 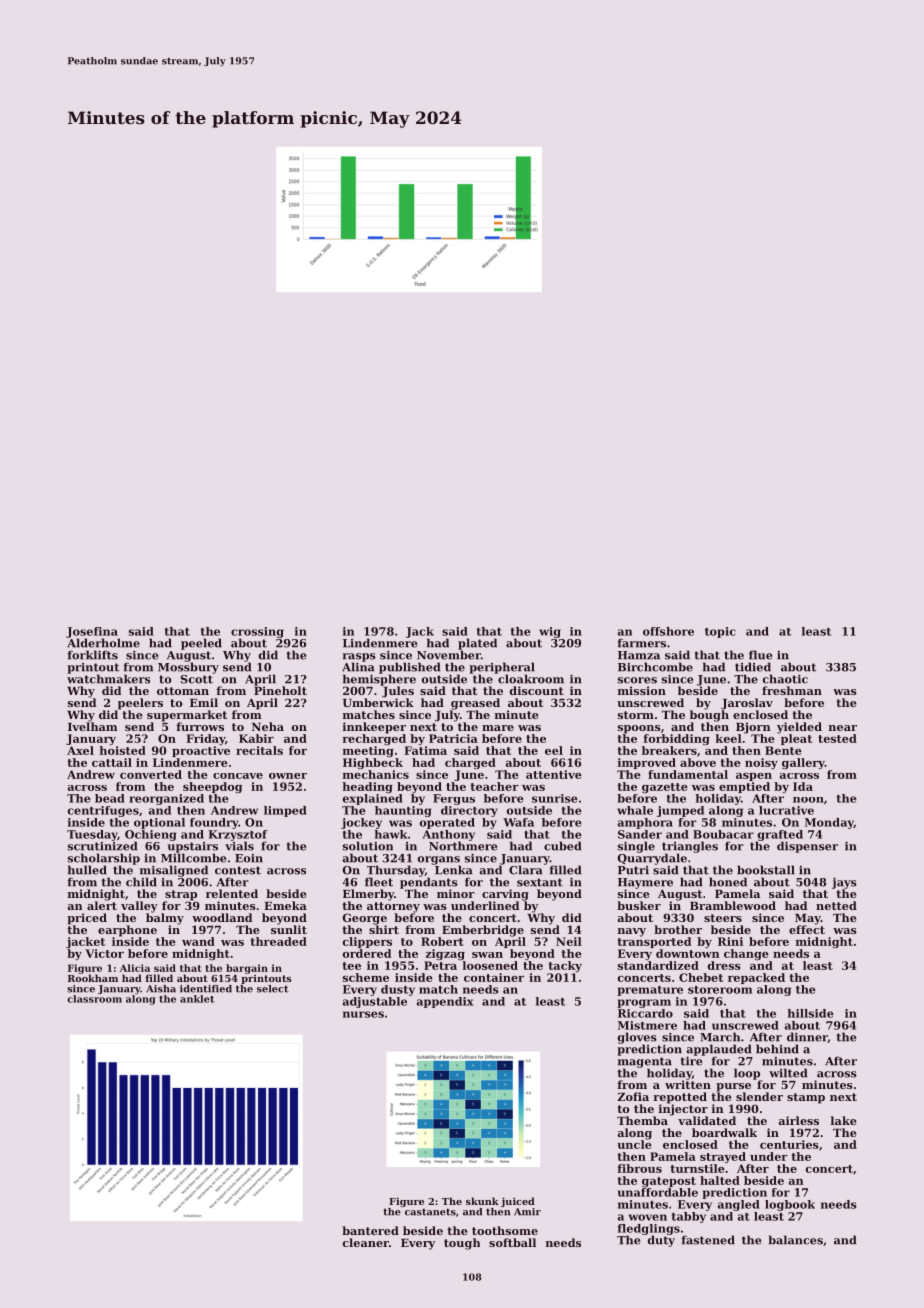 What do you see at coordinates (445, 1002) in the screenshot?
I see `appendix` at bounding box center [445, 1002].
